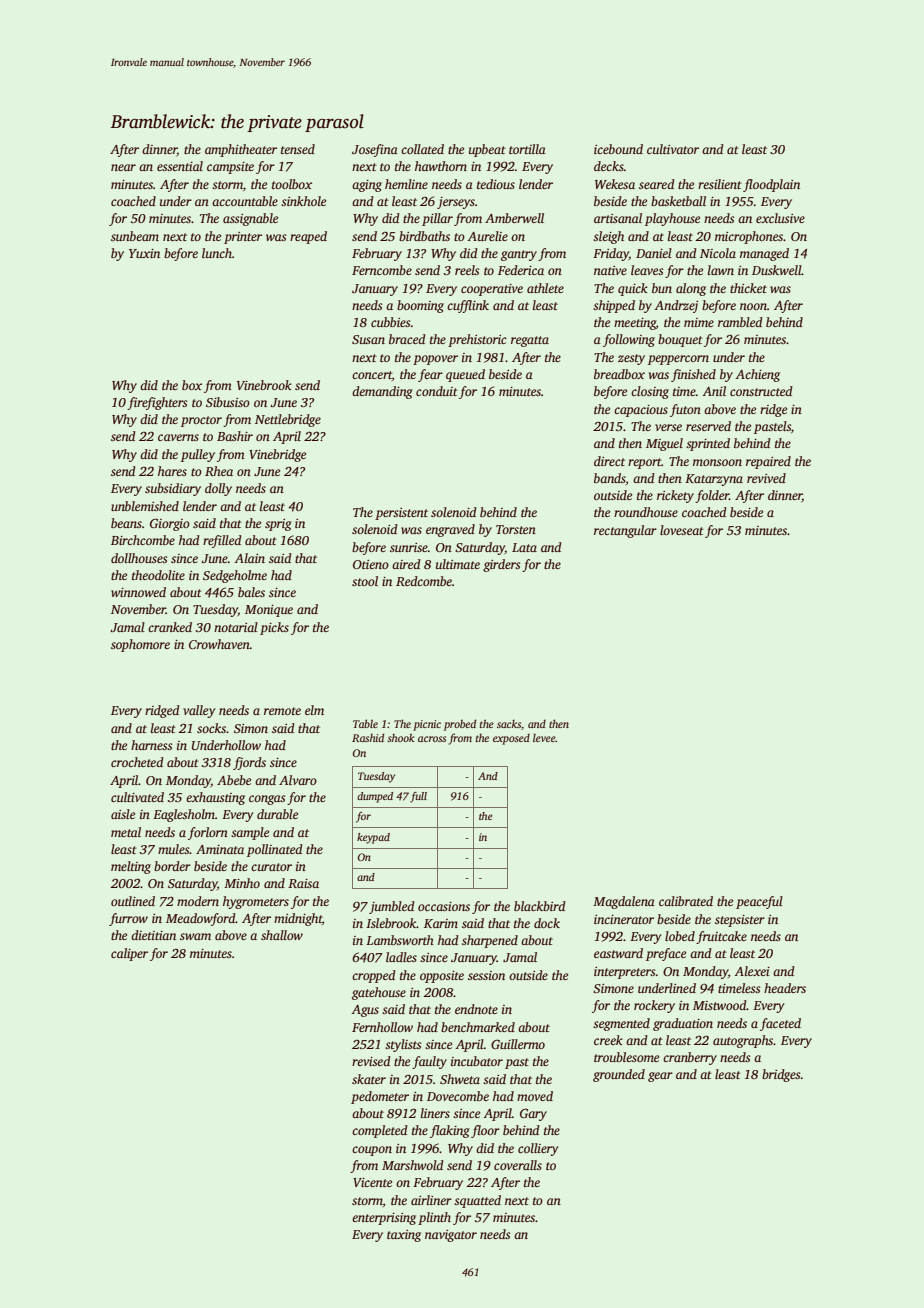  Describe the element at coordinates (761, 391) in the screenshot. I see `constructed` at that location.
